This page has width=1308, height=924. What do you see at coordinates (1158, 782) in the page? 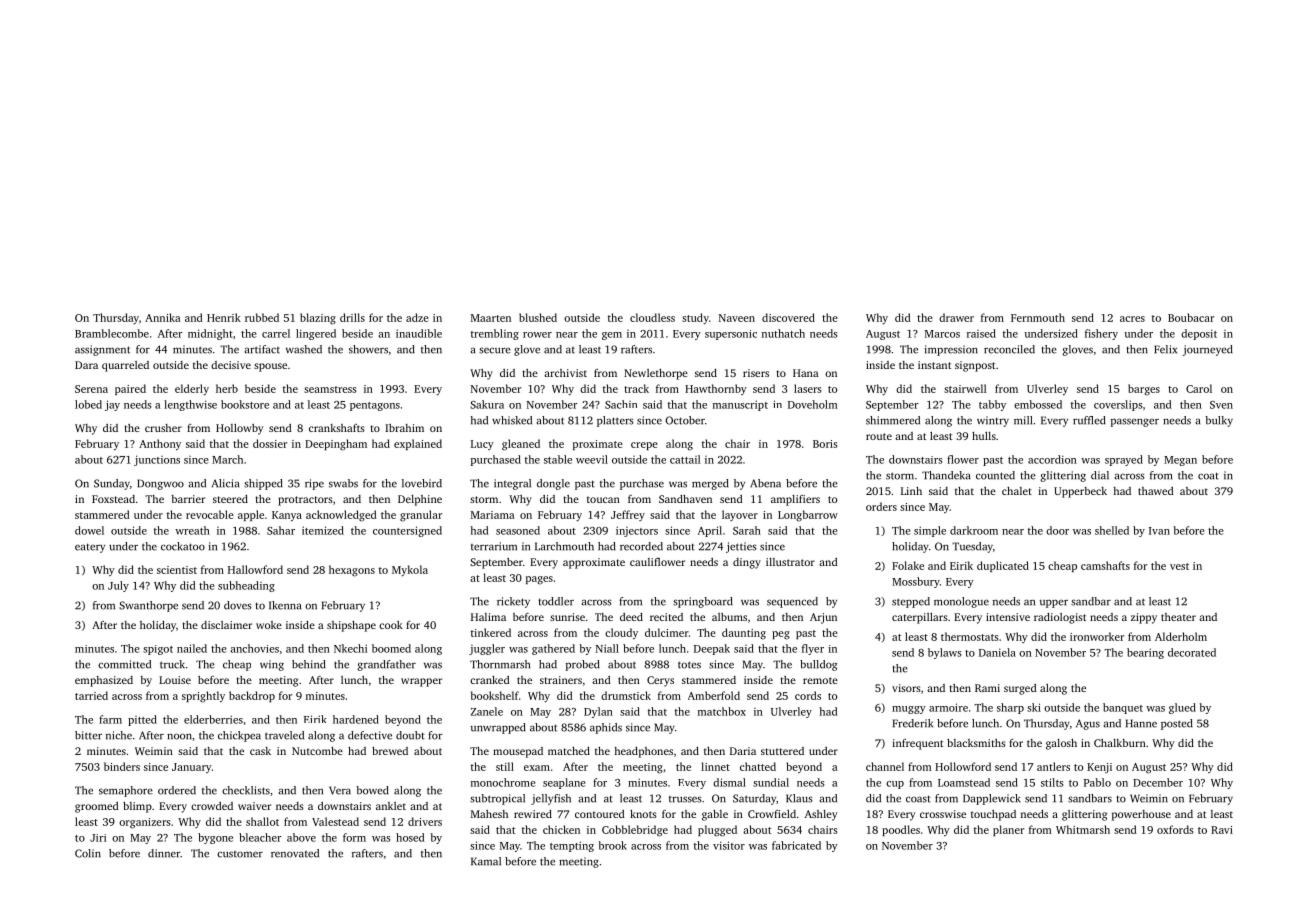
I see `December` at bounding box center [1158, 782].
